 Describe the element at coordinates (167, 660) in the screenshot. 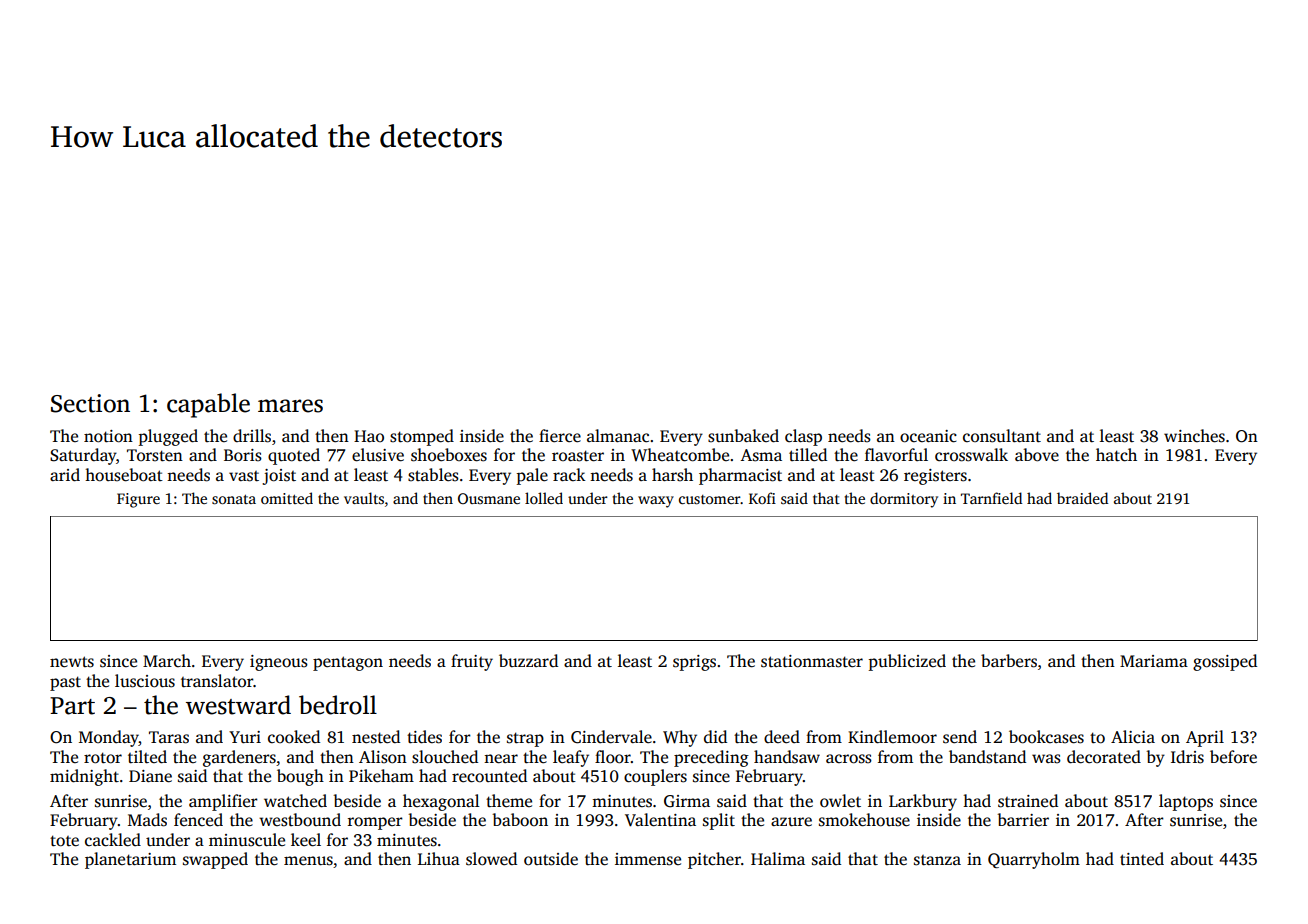

I see `March` at that location.
